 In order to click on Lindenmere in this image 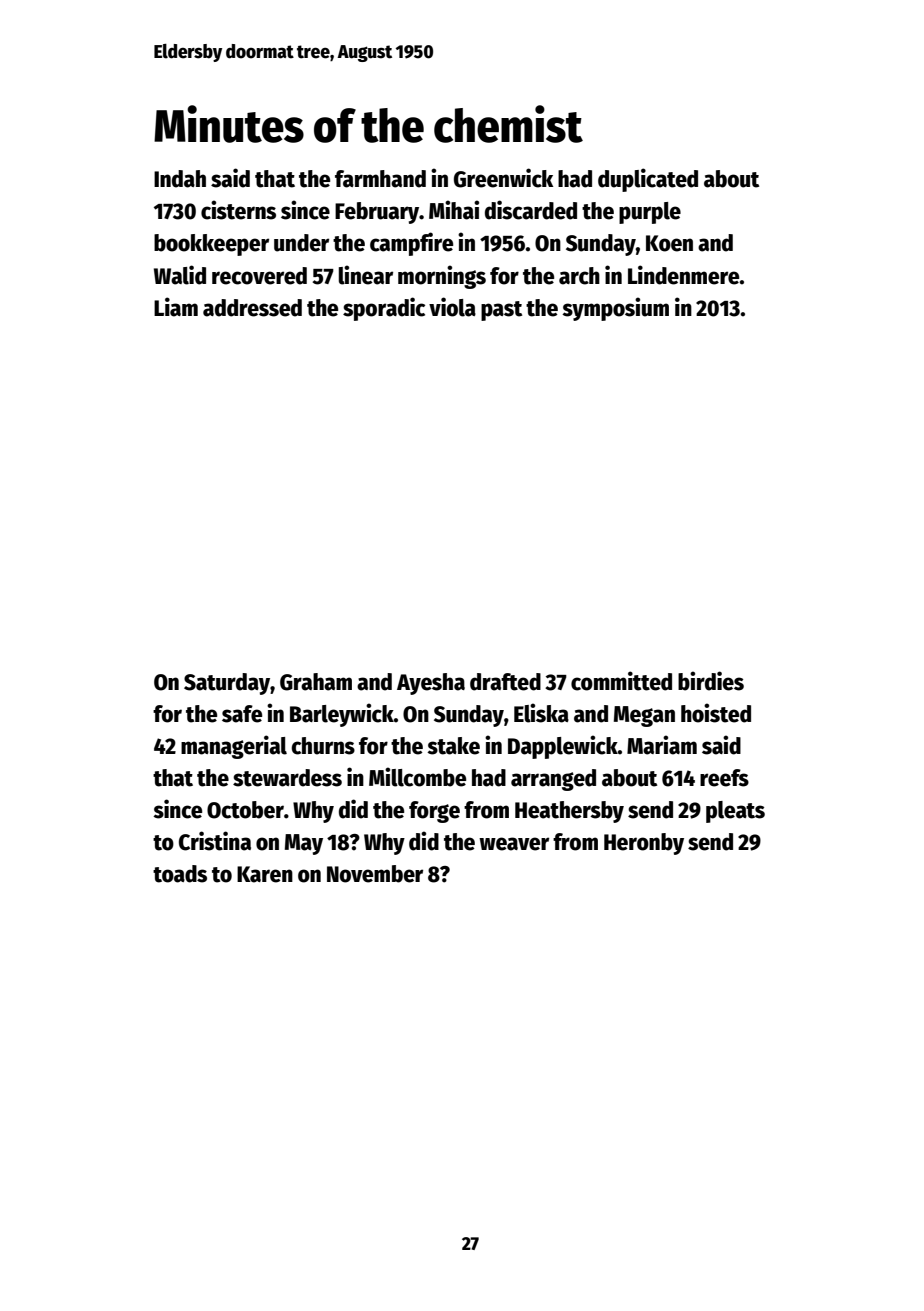, I will do `click(684, 275)`.
